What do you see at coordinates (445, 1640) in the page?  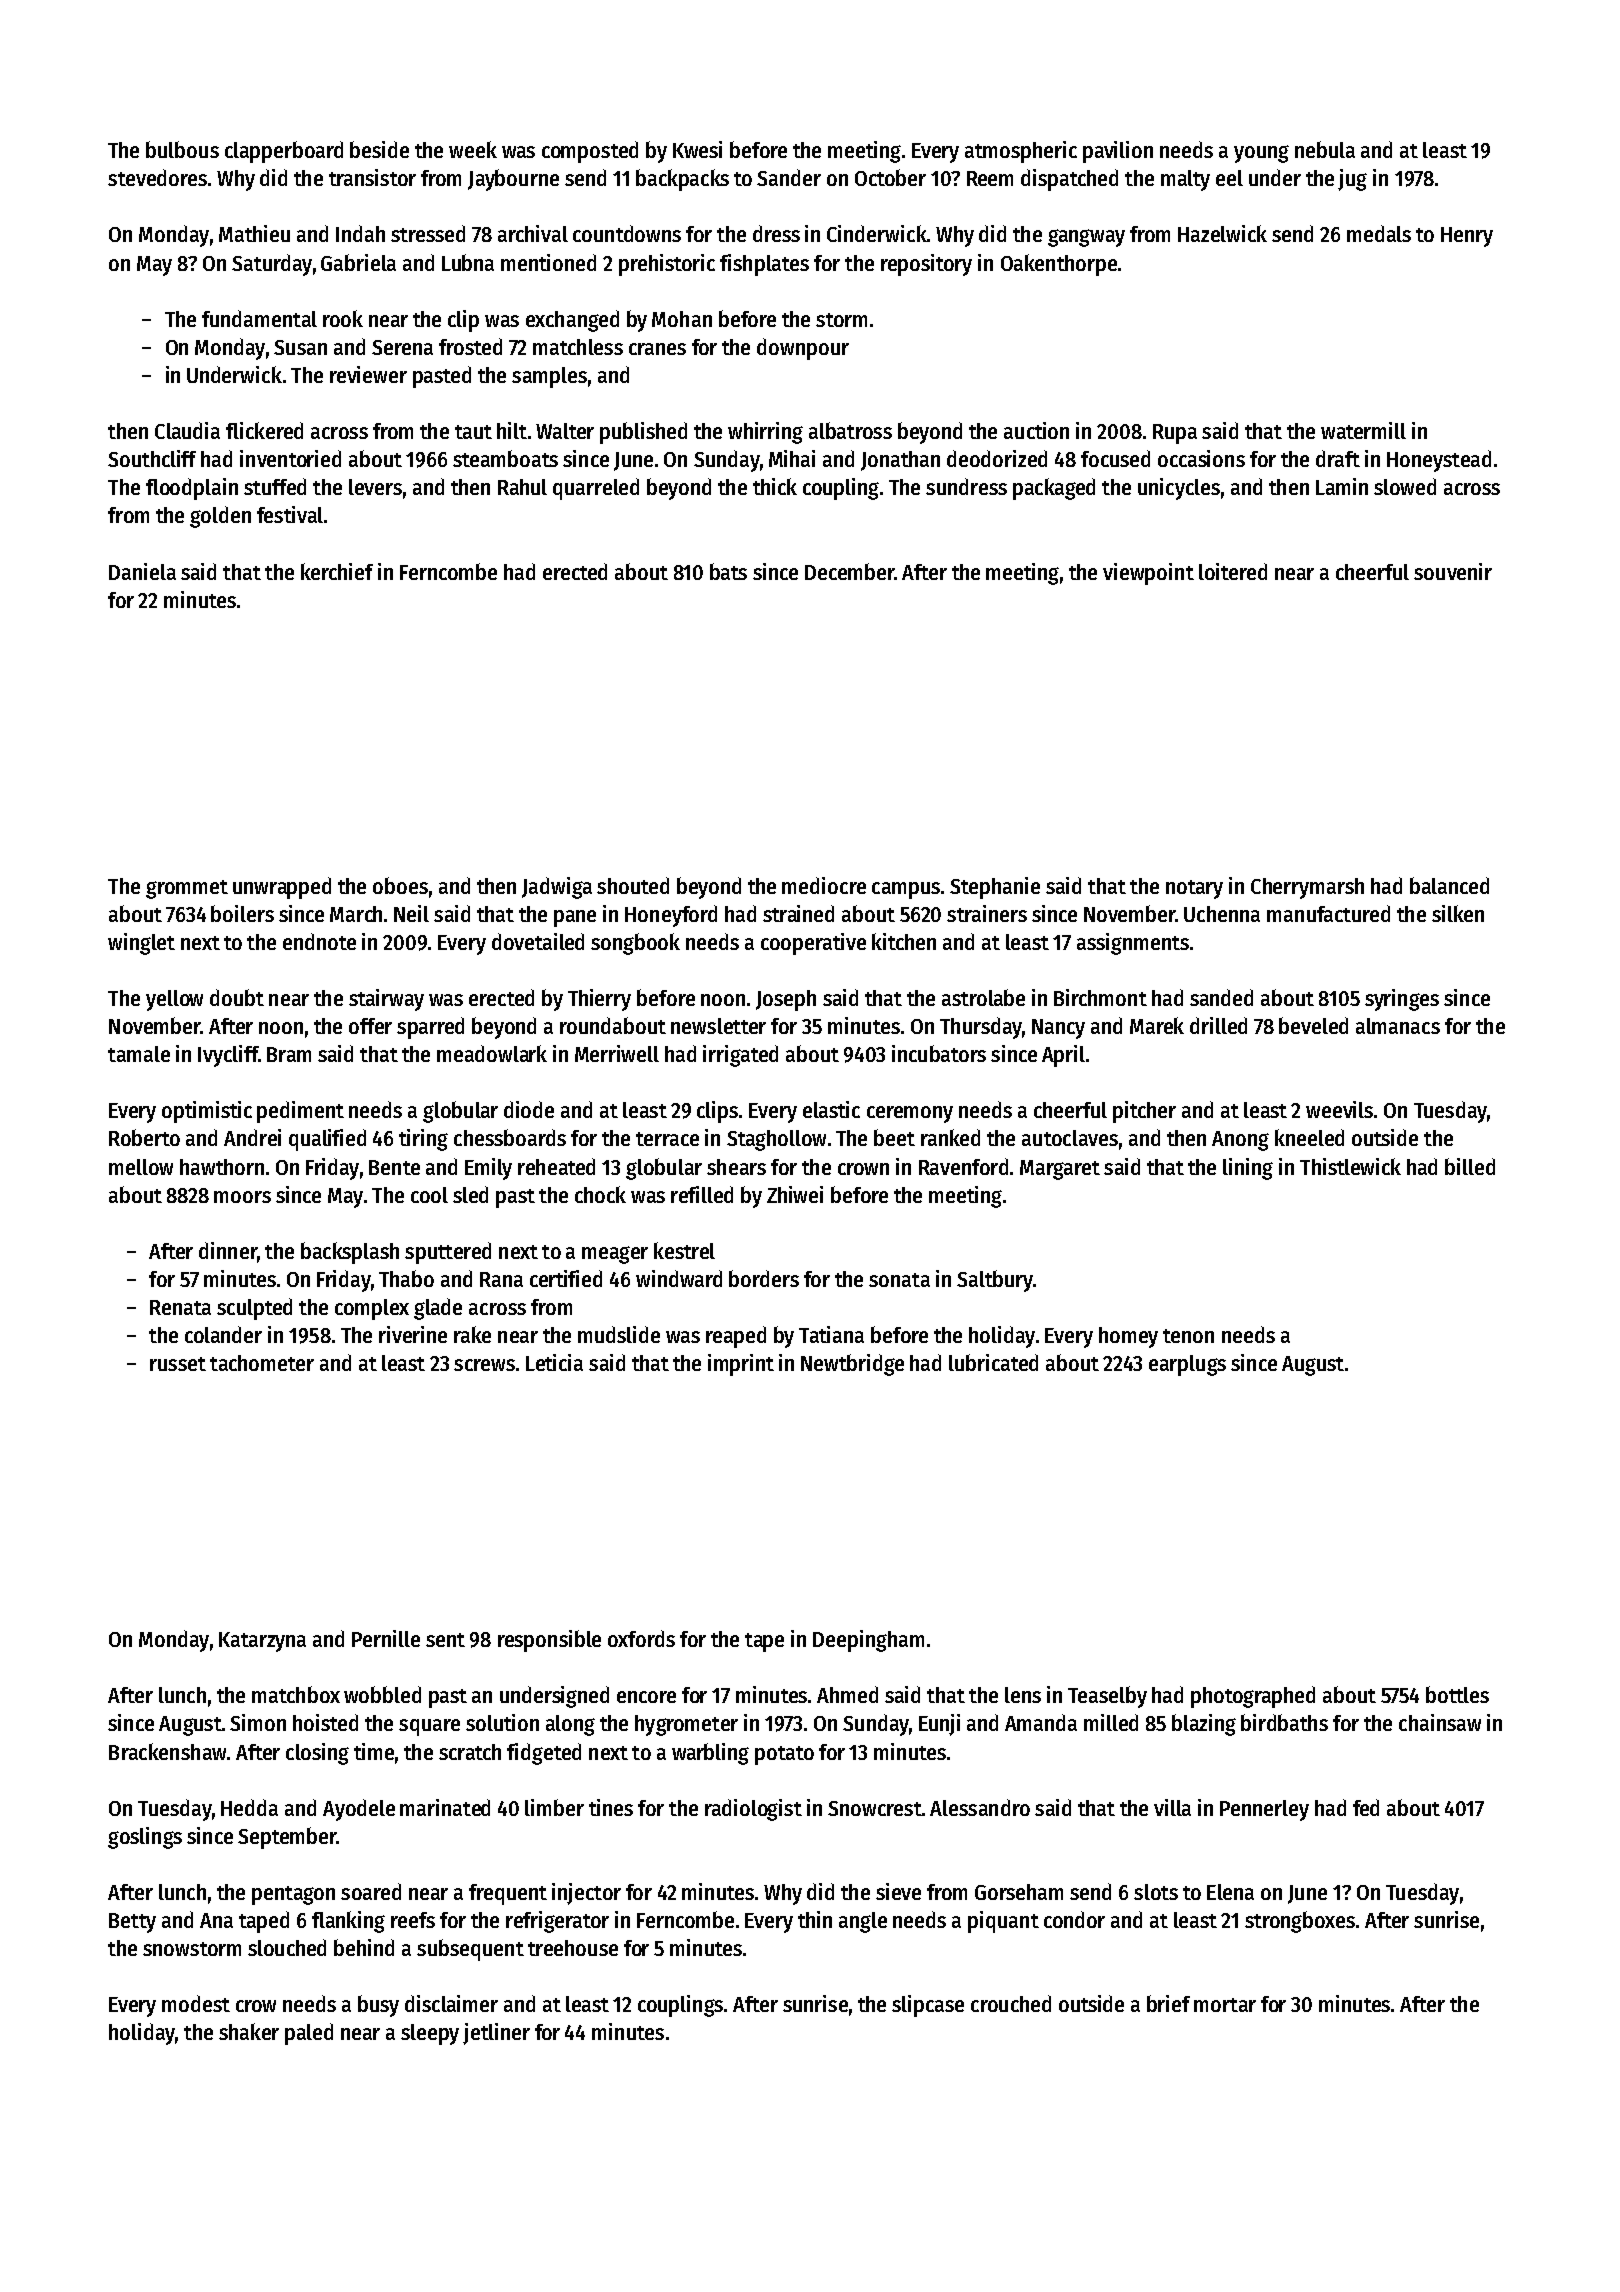 I see `sent` at bounding box center [445, 1640].
